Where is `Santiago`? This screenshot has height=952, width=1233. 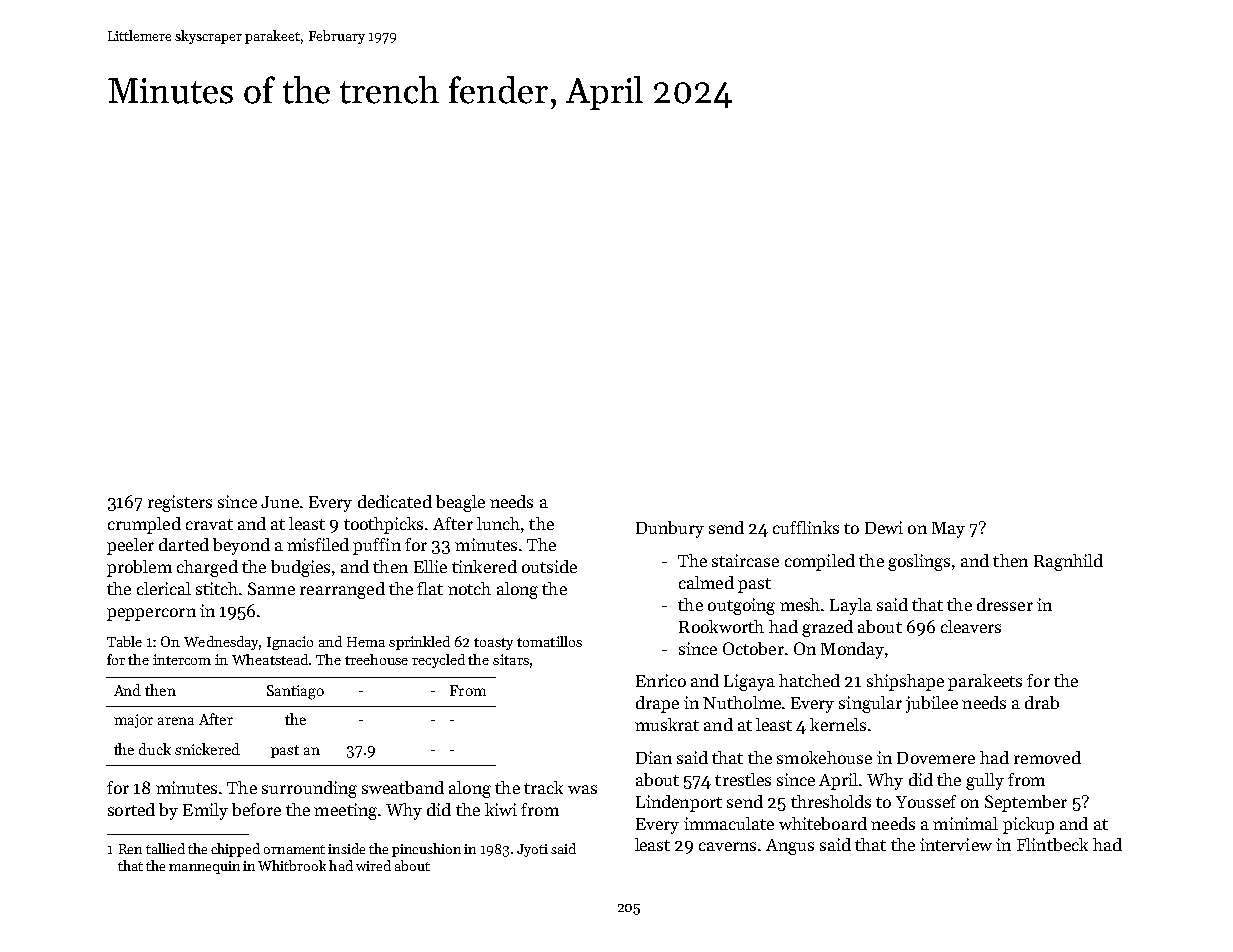 Santiago is located at coordinates (295, 692).
